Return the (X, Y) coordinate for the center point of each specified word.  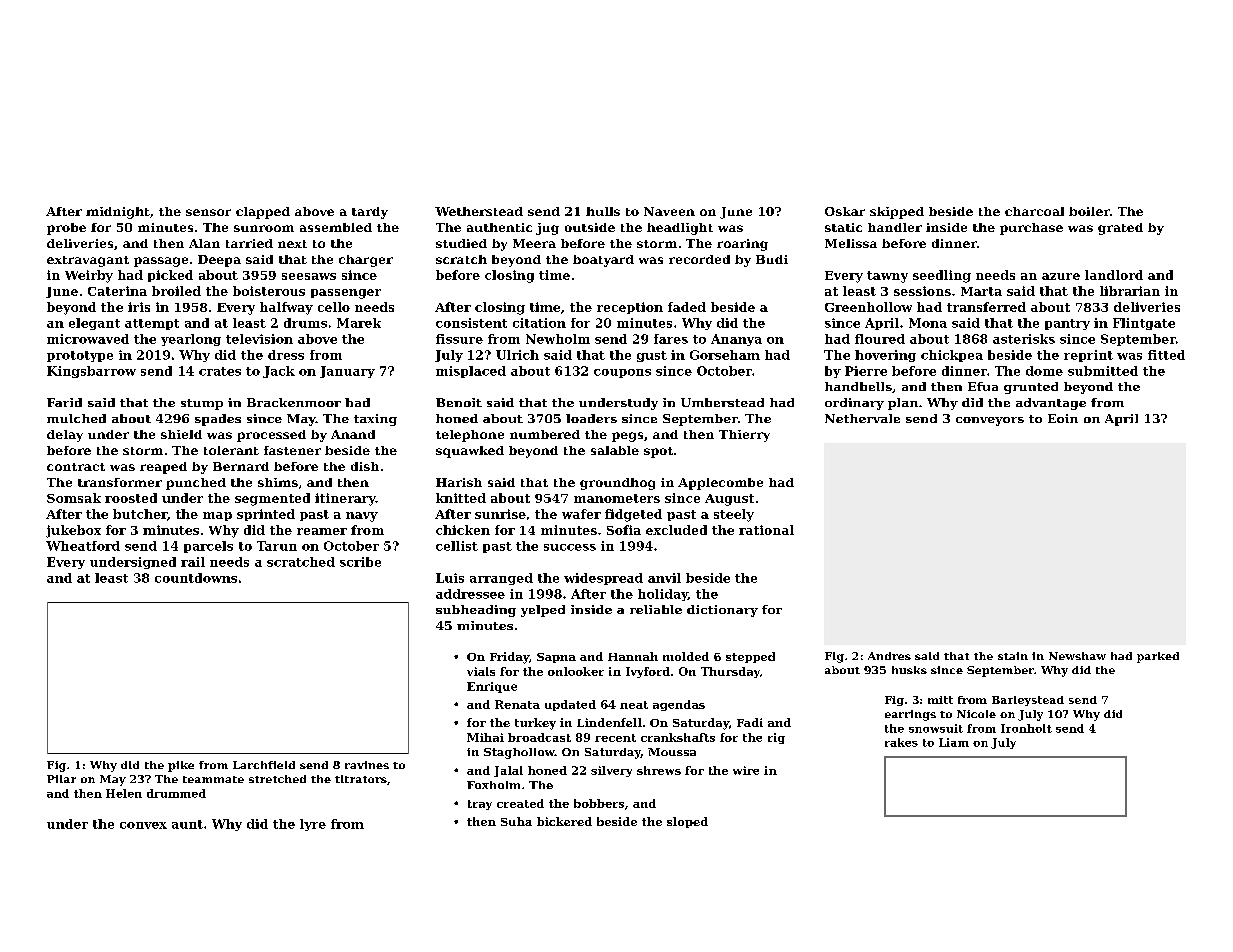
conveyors (990, 421)
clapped (263, 213)
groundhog (617, 484)
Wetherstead (479, 211)
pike (181, 766)
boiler (1089, 211)
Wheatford (83, 546)
